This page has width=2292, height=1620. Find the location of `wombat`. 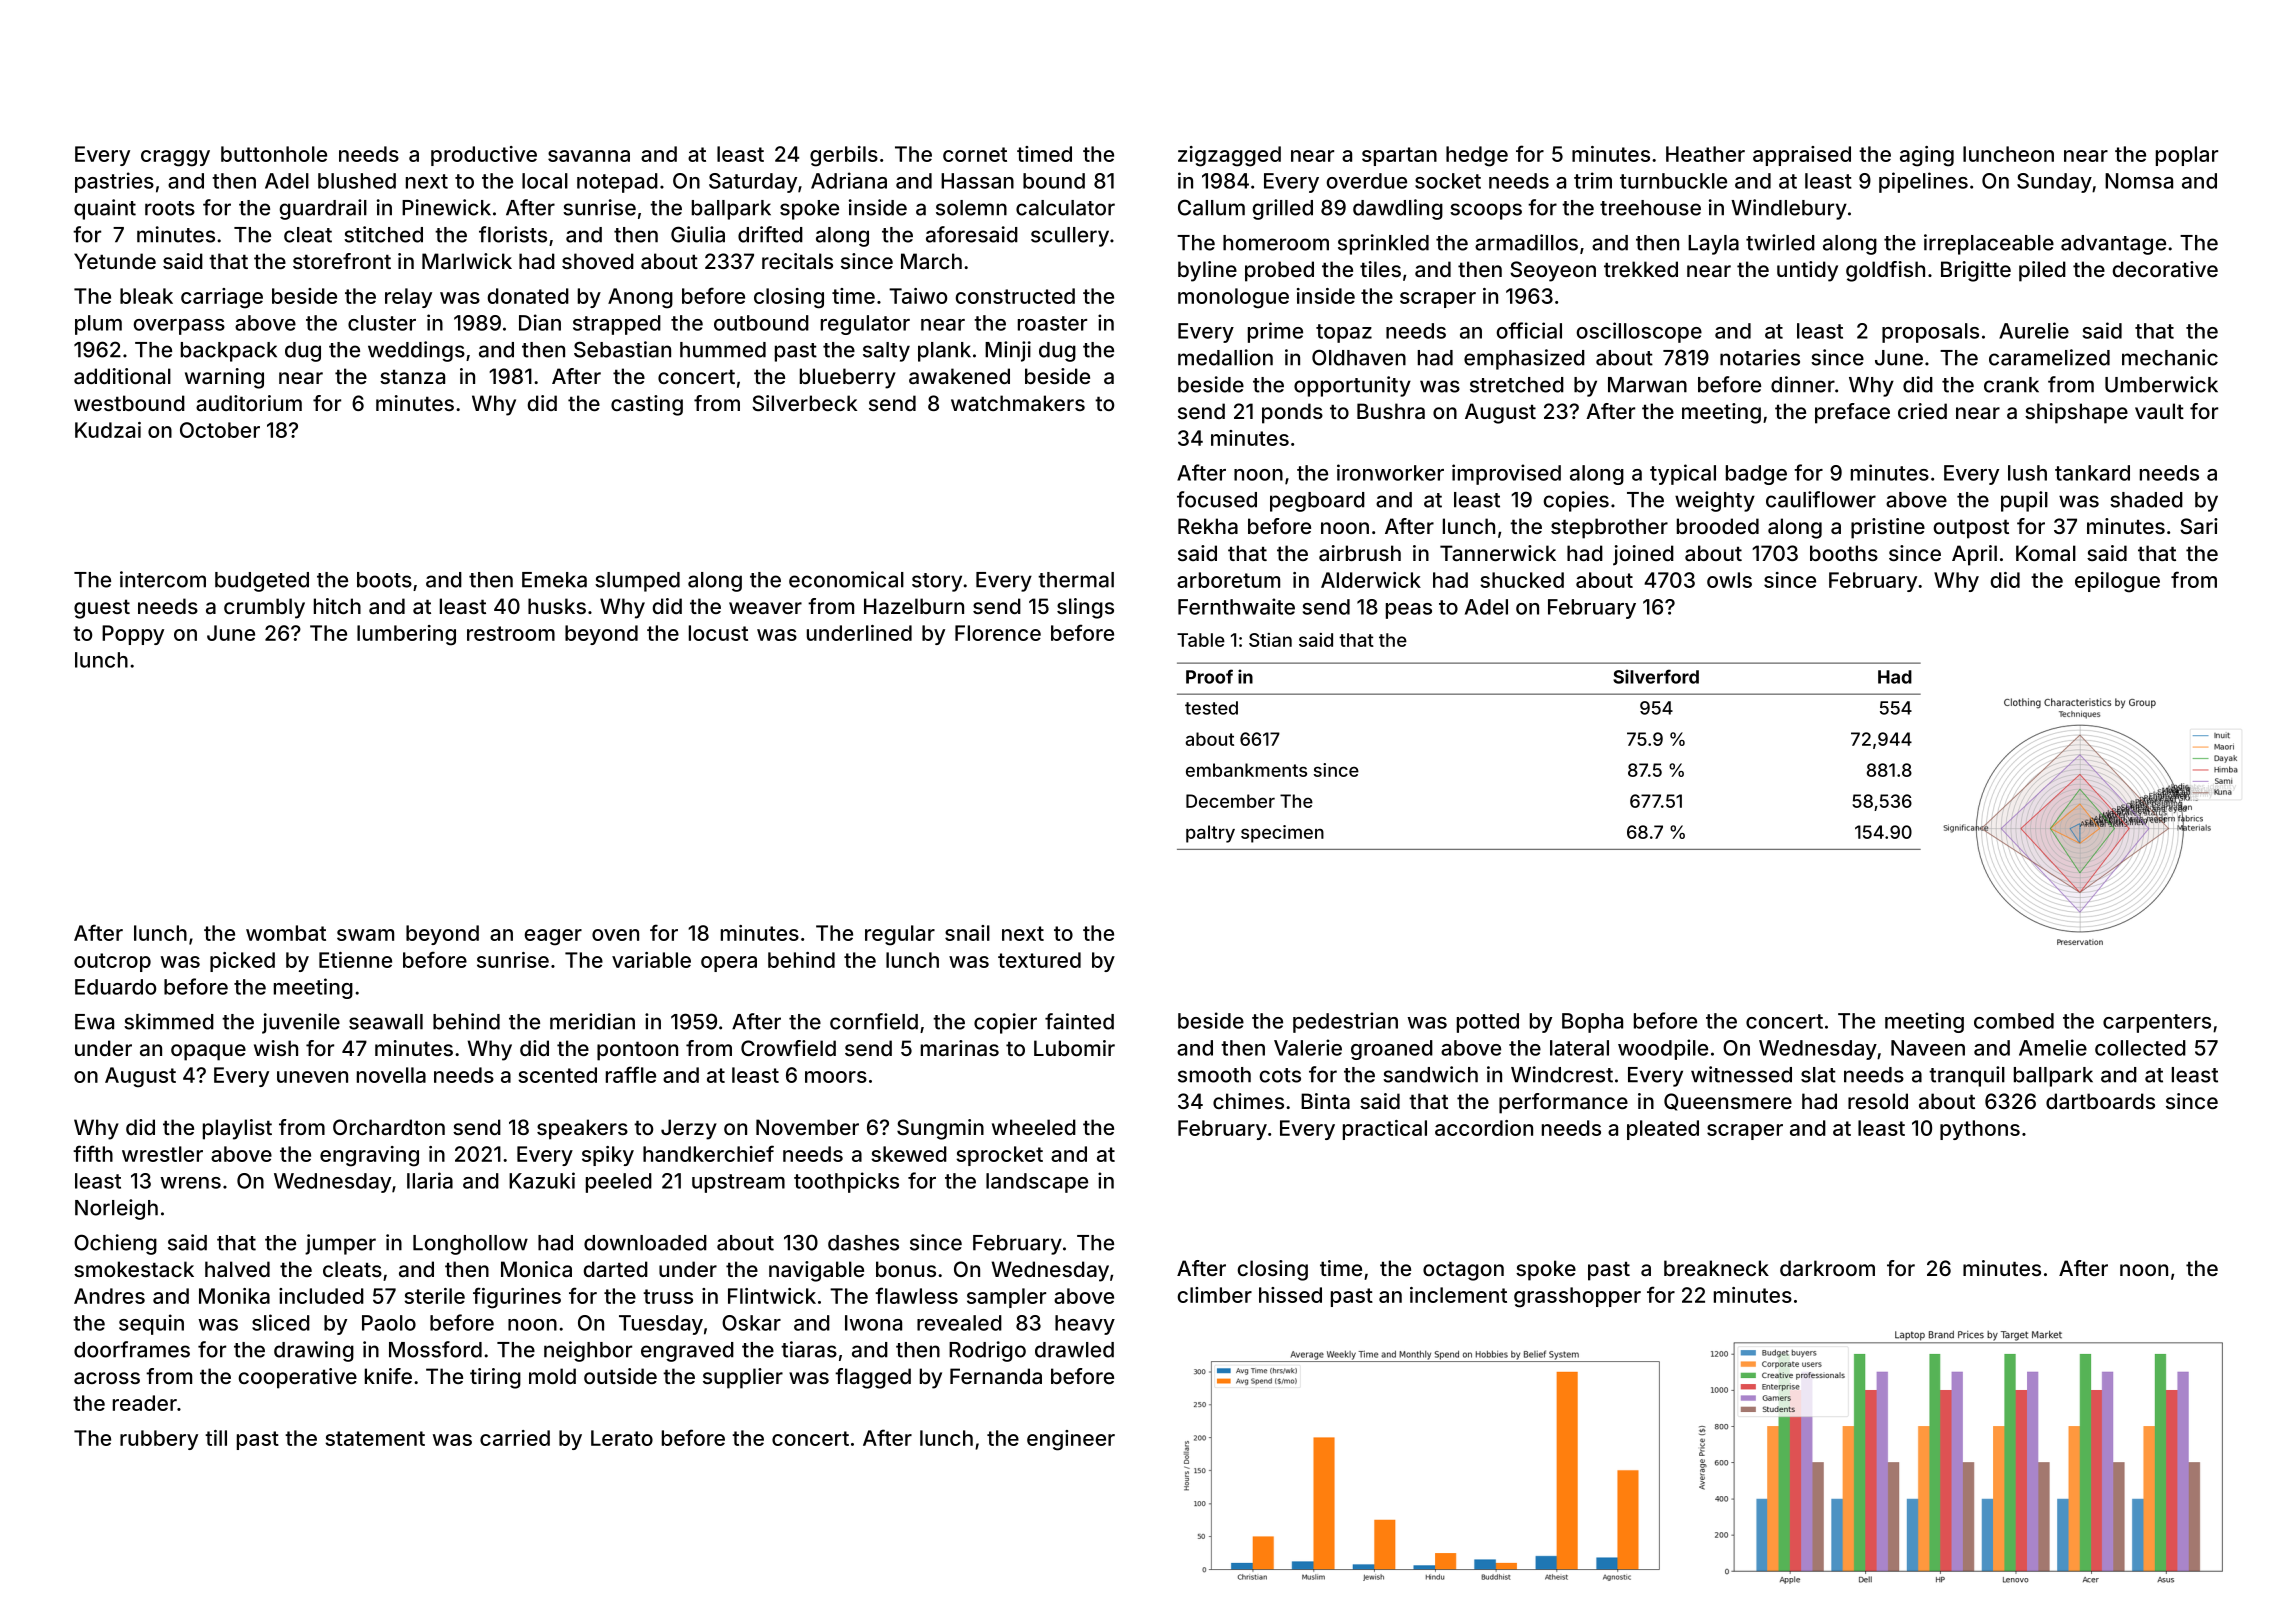

wombat is located at coordinates (286, 933).
